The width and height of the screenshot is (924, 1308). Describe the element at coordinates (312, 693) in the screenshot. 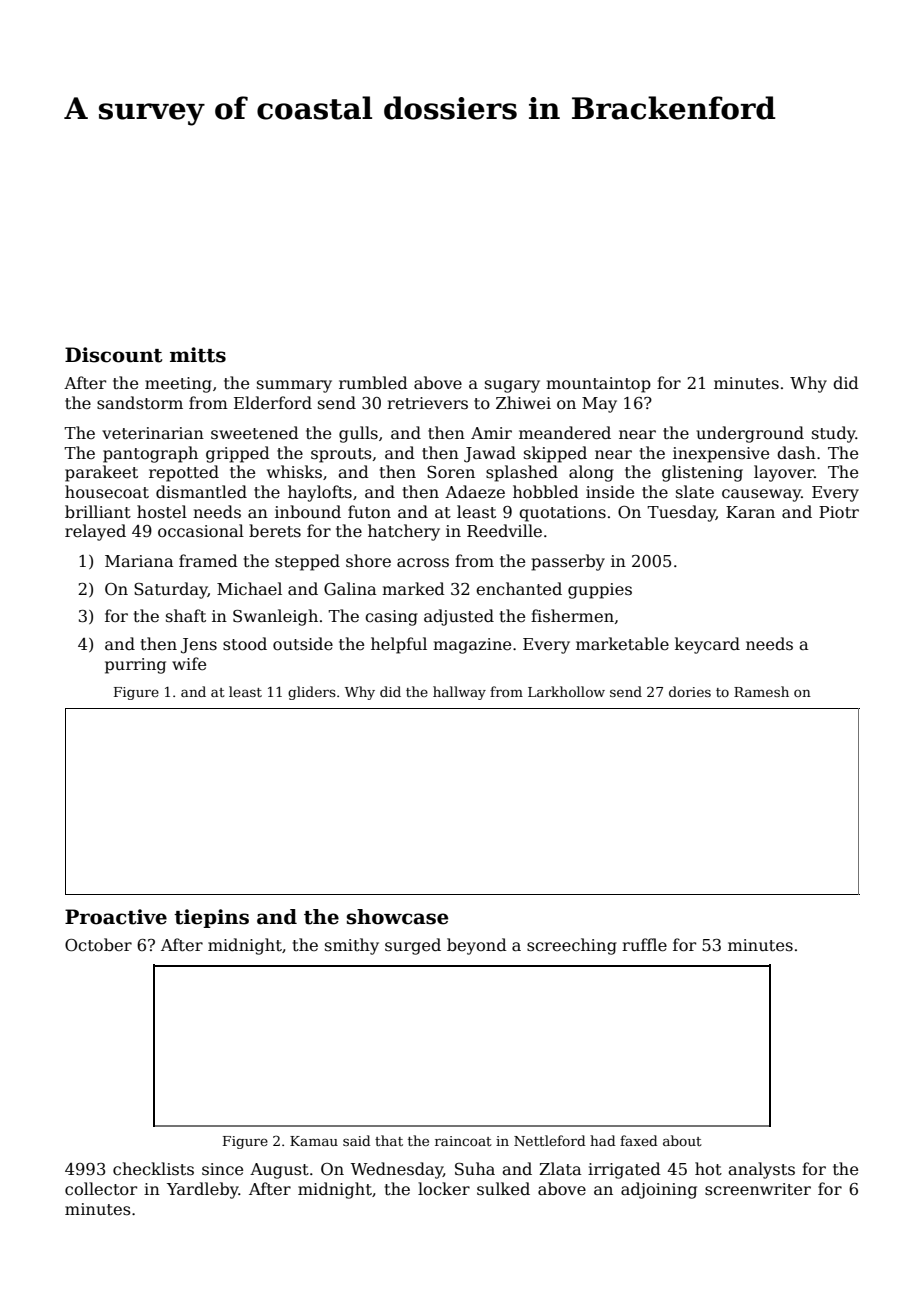

I see `gliders` at that location.
